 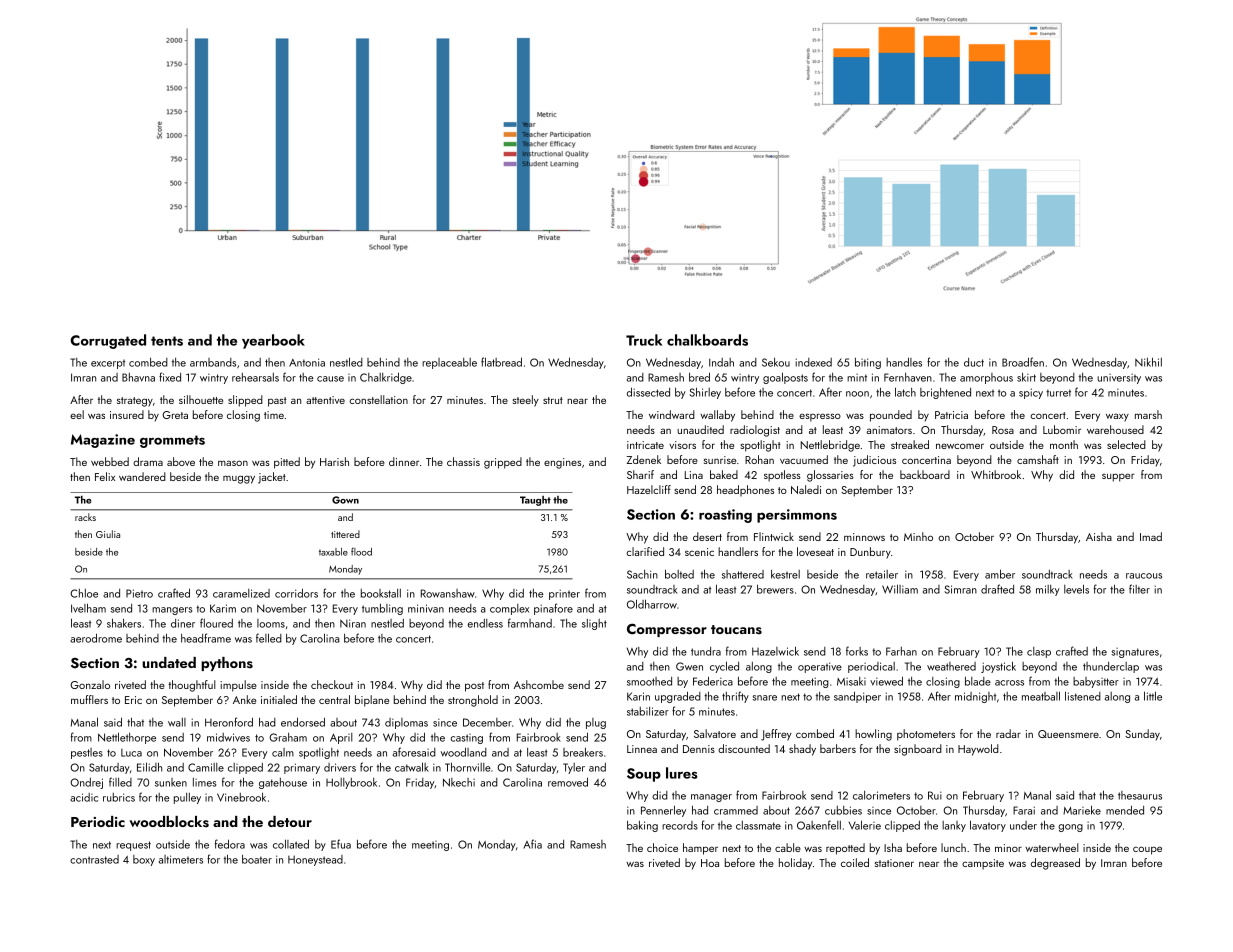 I want to click on skirt, so click(x=1026, y=377).
